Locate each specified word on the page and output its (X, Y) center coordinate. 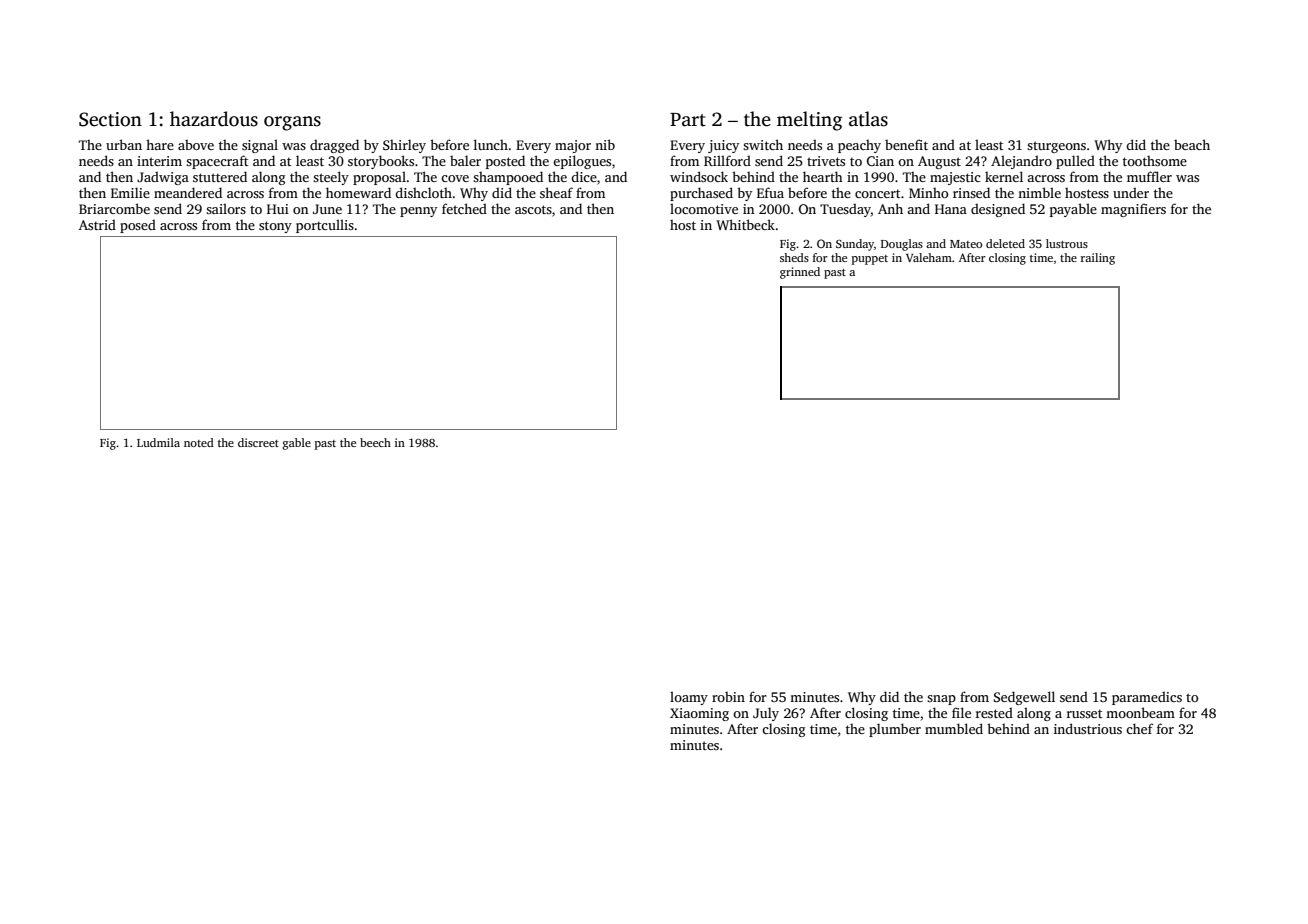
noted (199, 442)
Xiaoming (699, 714)
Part (688, 120)
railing (1098, 259)
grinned (800, 273)
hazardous (214, 119)
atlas (868, 119)
